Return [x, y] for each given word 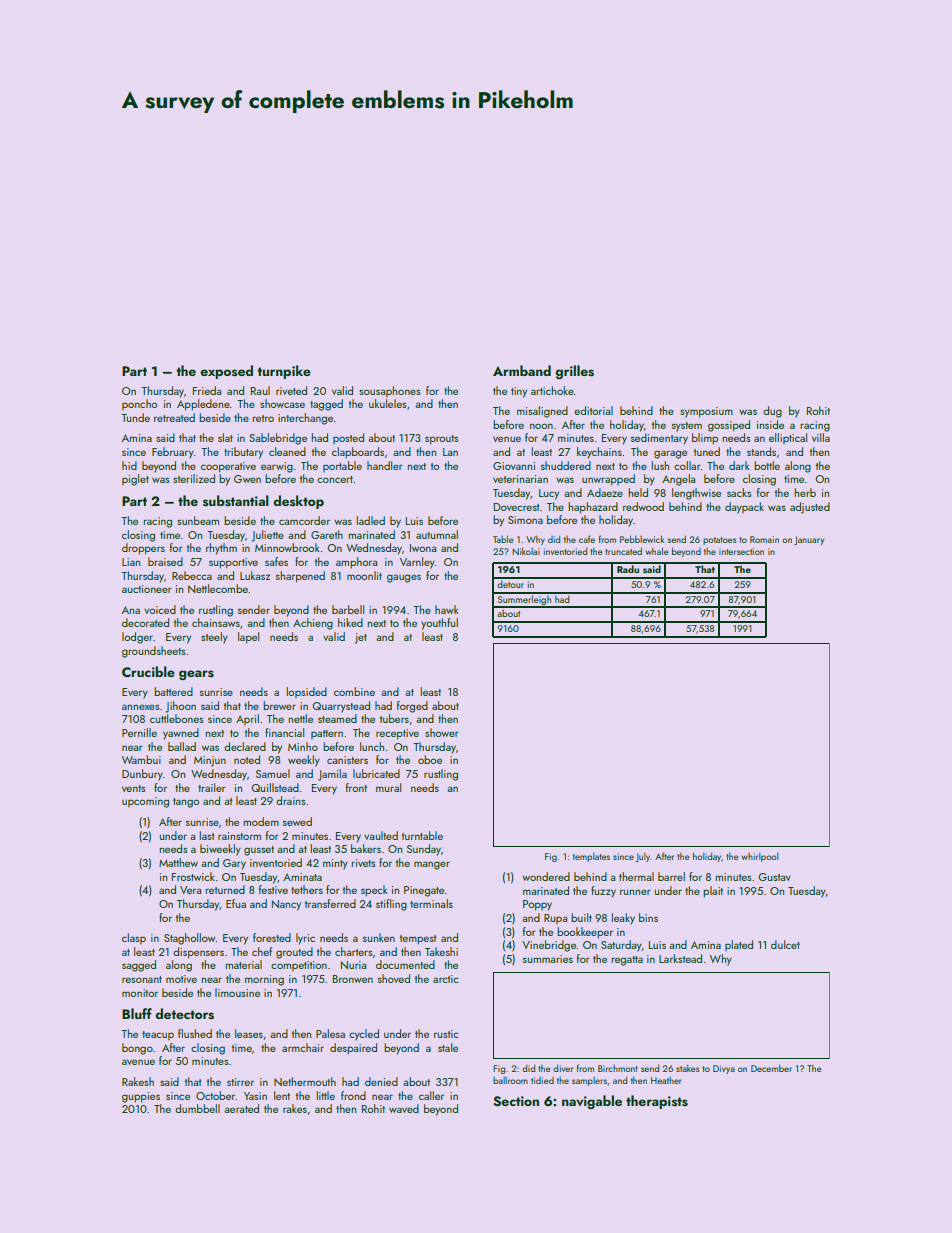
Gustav [774, 877]
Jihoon [180, 707]
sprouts [442, 440]
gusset [259, 851]
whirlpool [760, 857]
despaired [353, 1049]
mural [388, 787]
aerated [241, 1108]
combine [354, 691]
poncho [139, 404]
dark [739, 465]
